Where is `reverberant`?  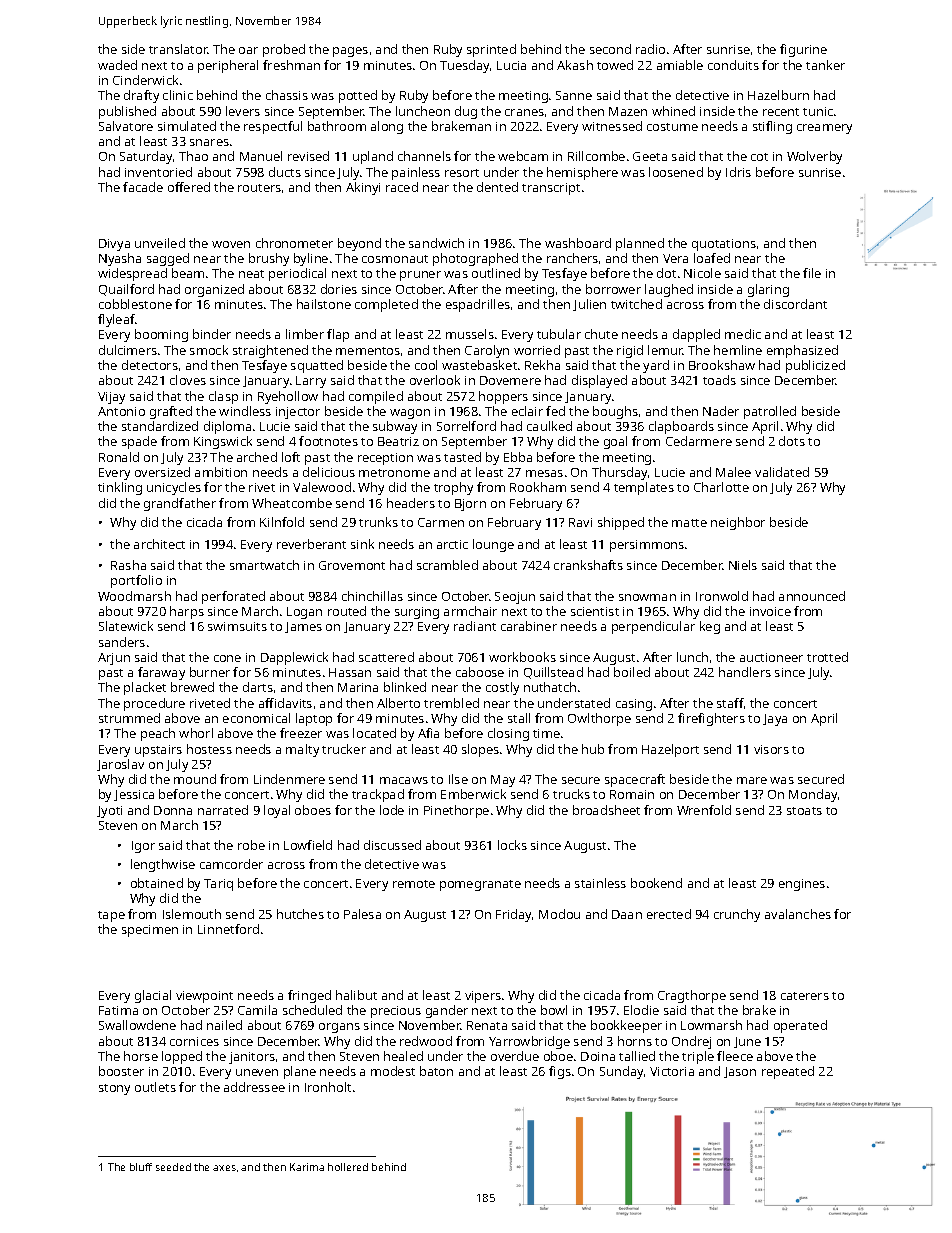
reverberant is located at coordinates (311, 544).
